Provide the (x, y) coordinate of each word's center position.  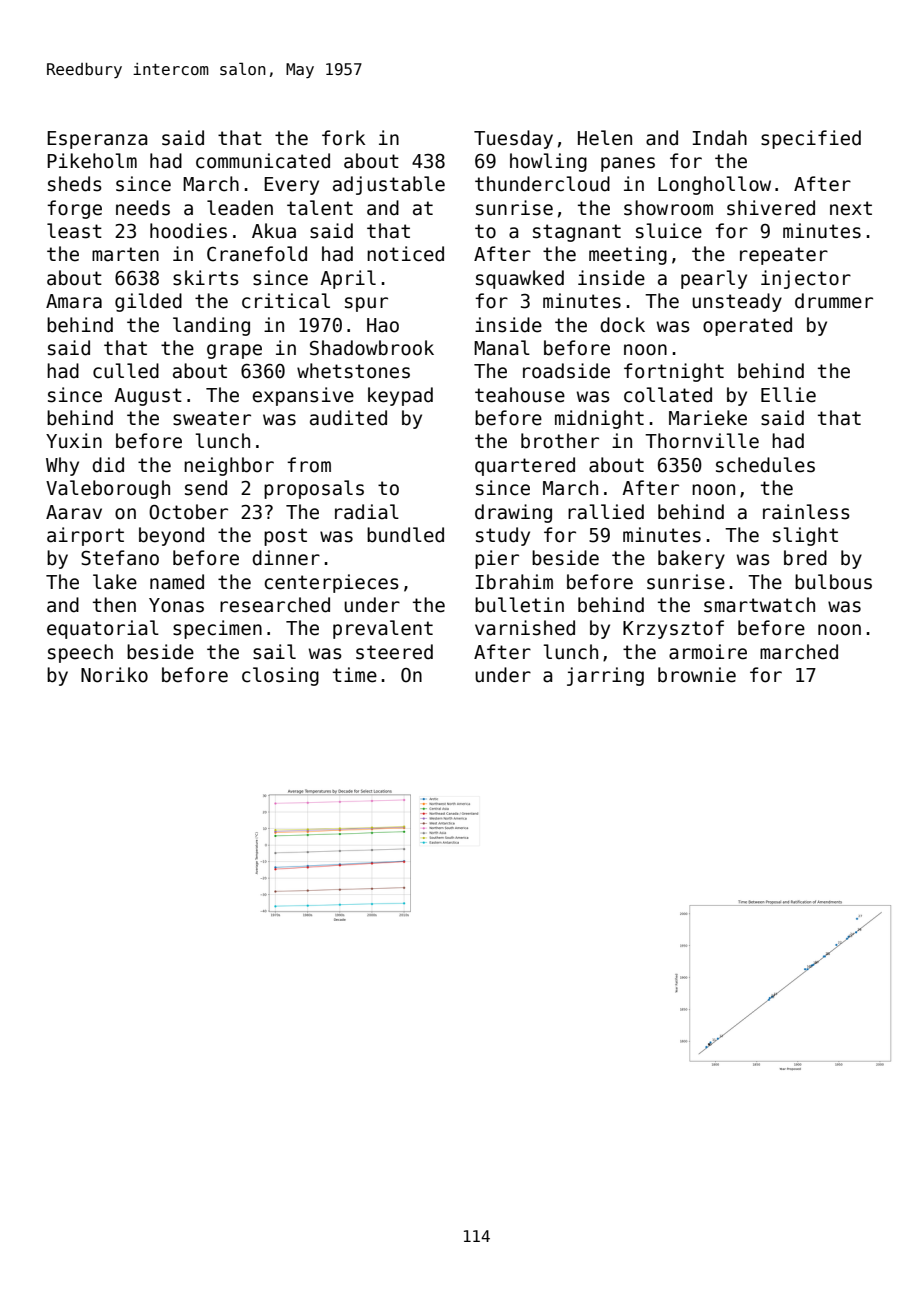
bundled (405, 535)
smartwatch (759, 605)
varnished (525, 628)
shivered (771, 208)
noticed (405, 254)
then (114, 605)
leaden (240, 208)
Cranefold (257, 254)
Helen (605, 138)
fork (343, 138)
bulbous (833, 582)
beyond (171, 536)
